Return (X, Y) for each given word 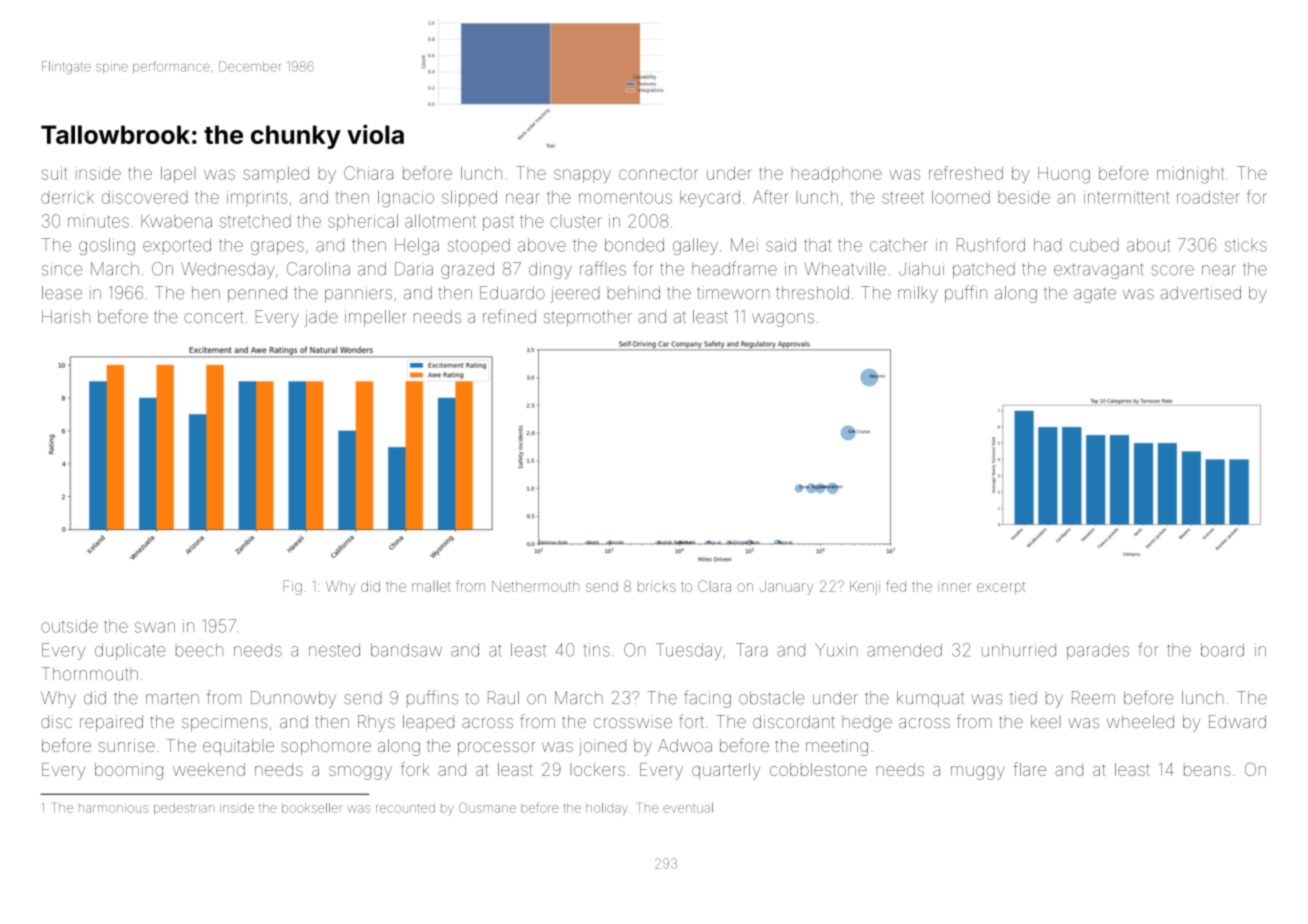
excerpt (1001, 588)
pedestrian (184, 809)
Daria (414, 269)
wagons (783, 320)
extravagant (1099, 271)
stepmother (588, 318)
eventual (688, 808)
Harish (66, 316)
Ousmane (487, 807)
